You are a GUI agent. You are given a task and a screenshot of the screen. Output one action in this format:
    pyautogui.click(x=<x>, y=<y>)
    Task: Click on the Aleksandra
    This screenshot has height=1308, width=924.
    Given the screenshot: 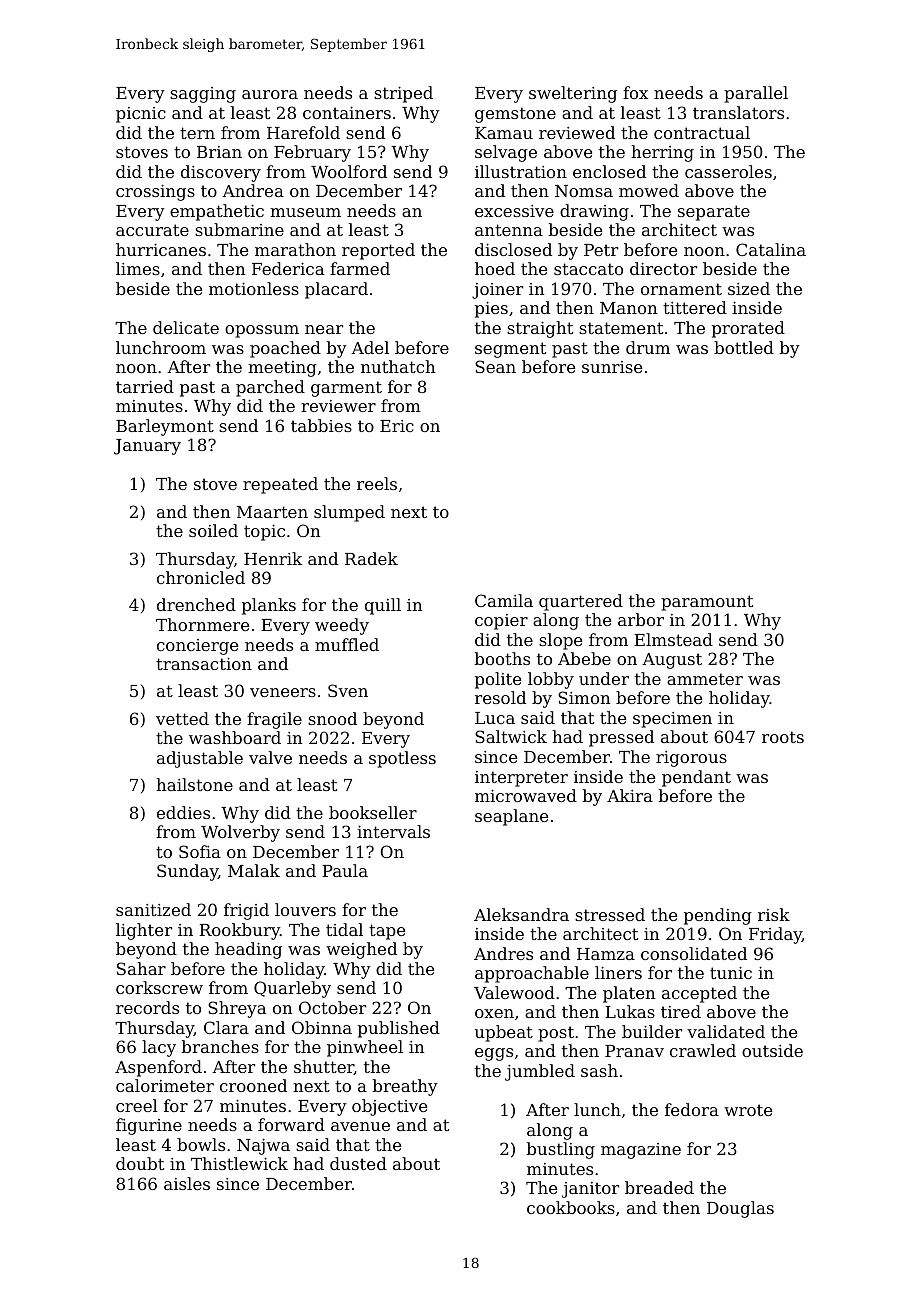 What is the action you would take?
    pyautogui.click(x=521, y=914)
